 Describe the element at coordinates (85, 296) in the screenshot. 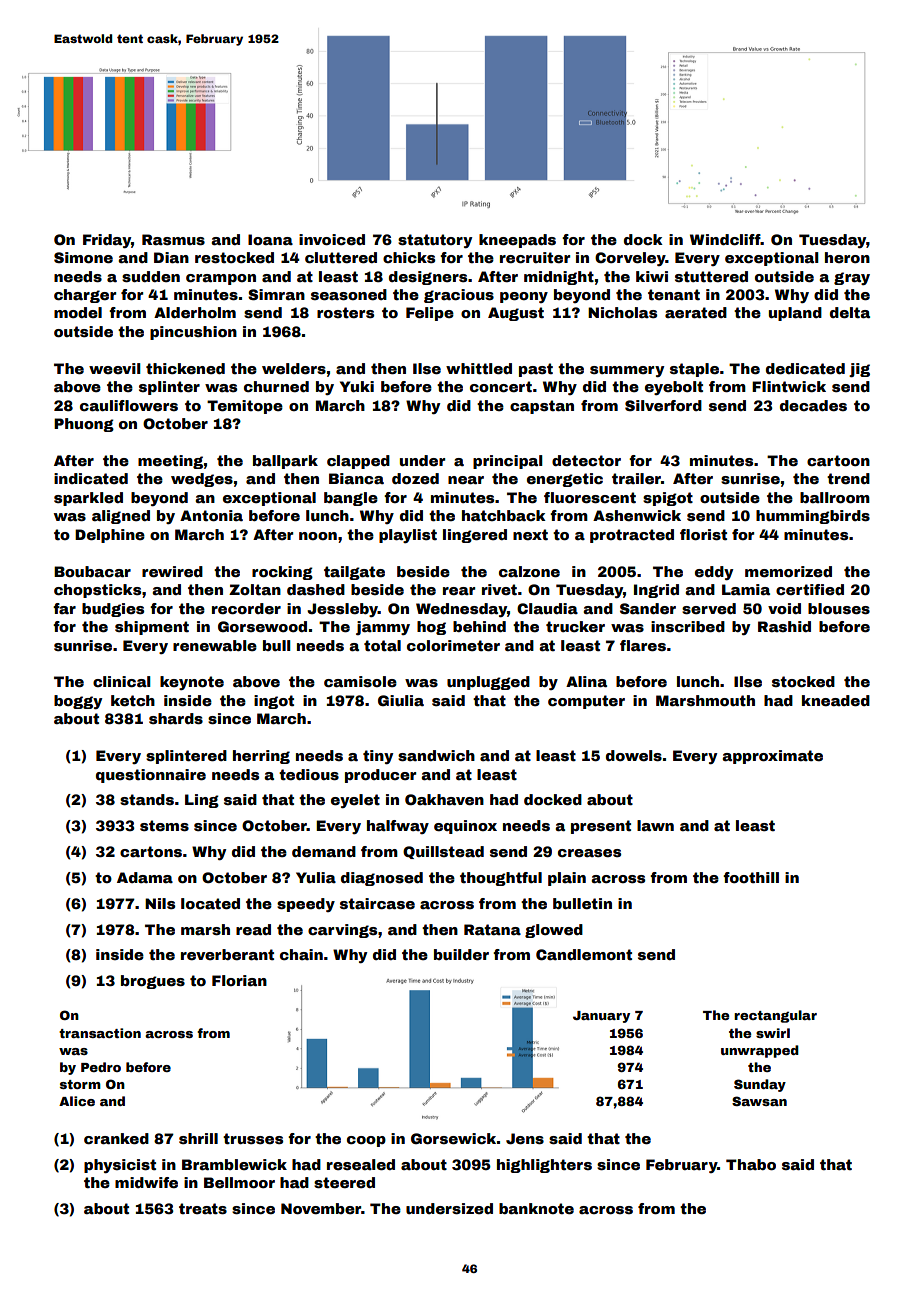

I see `charger` at that location.
